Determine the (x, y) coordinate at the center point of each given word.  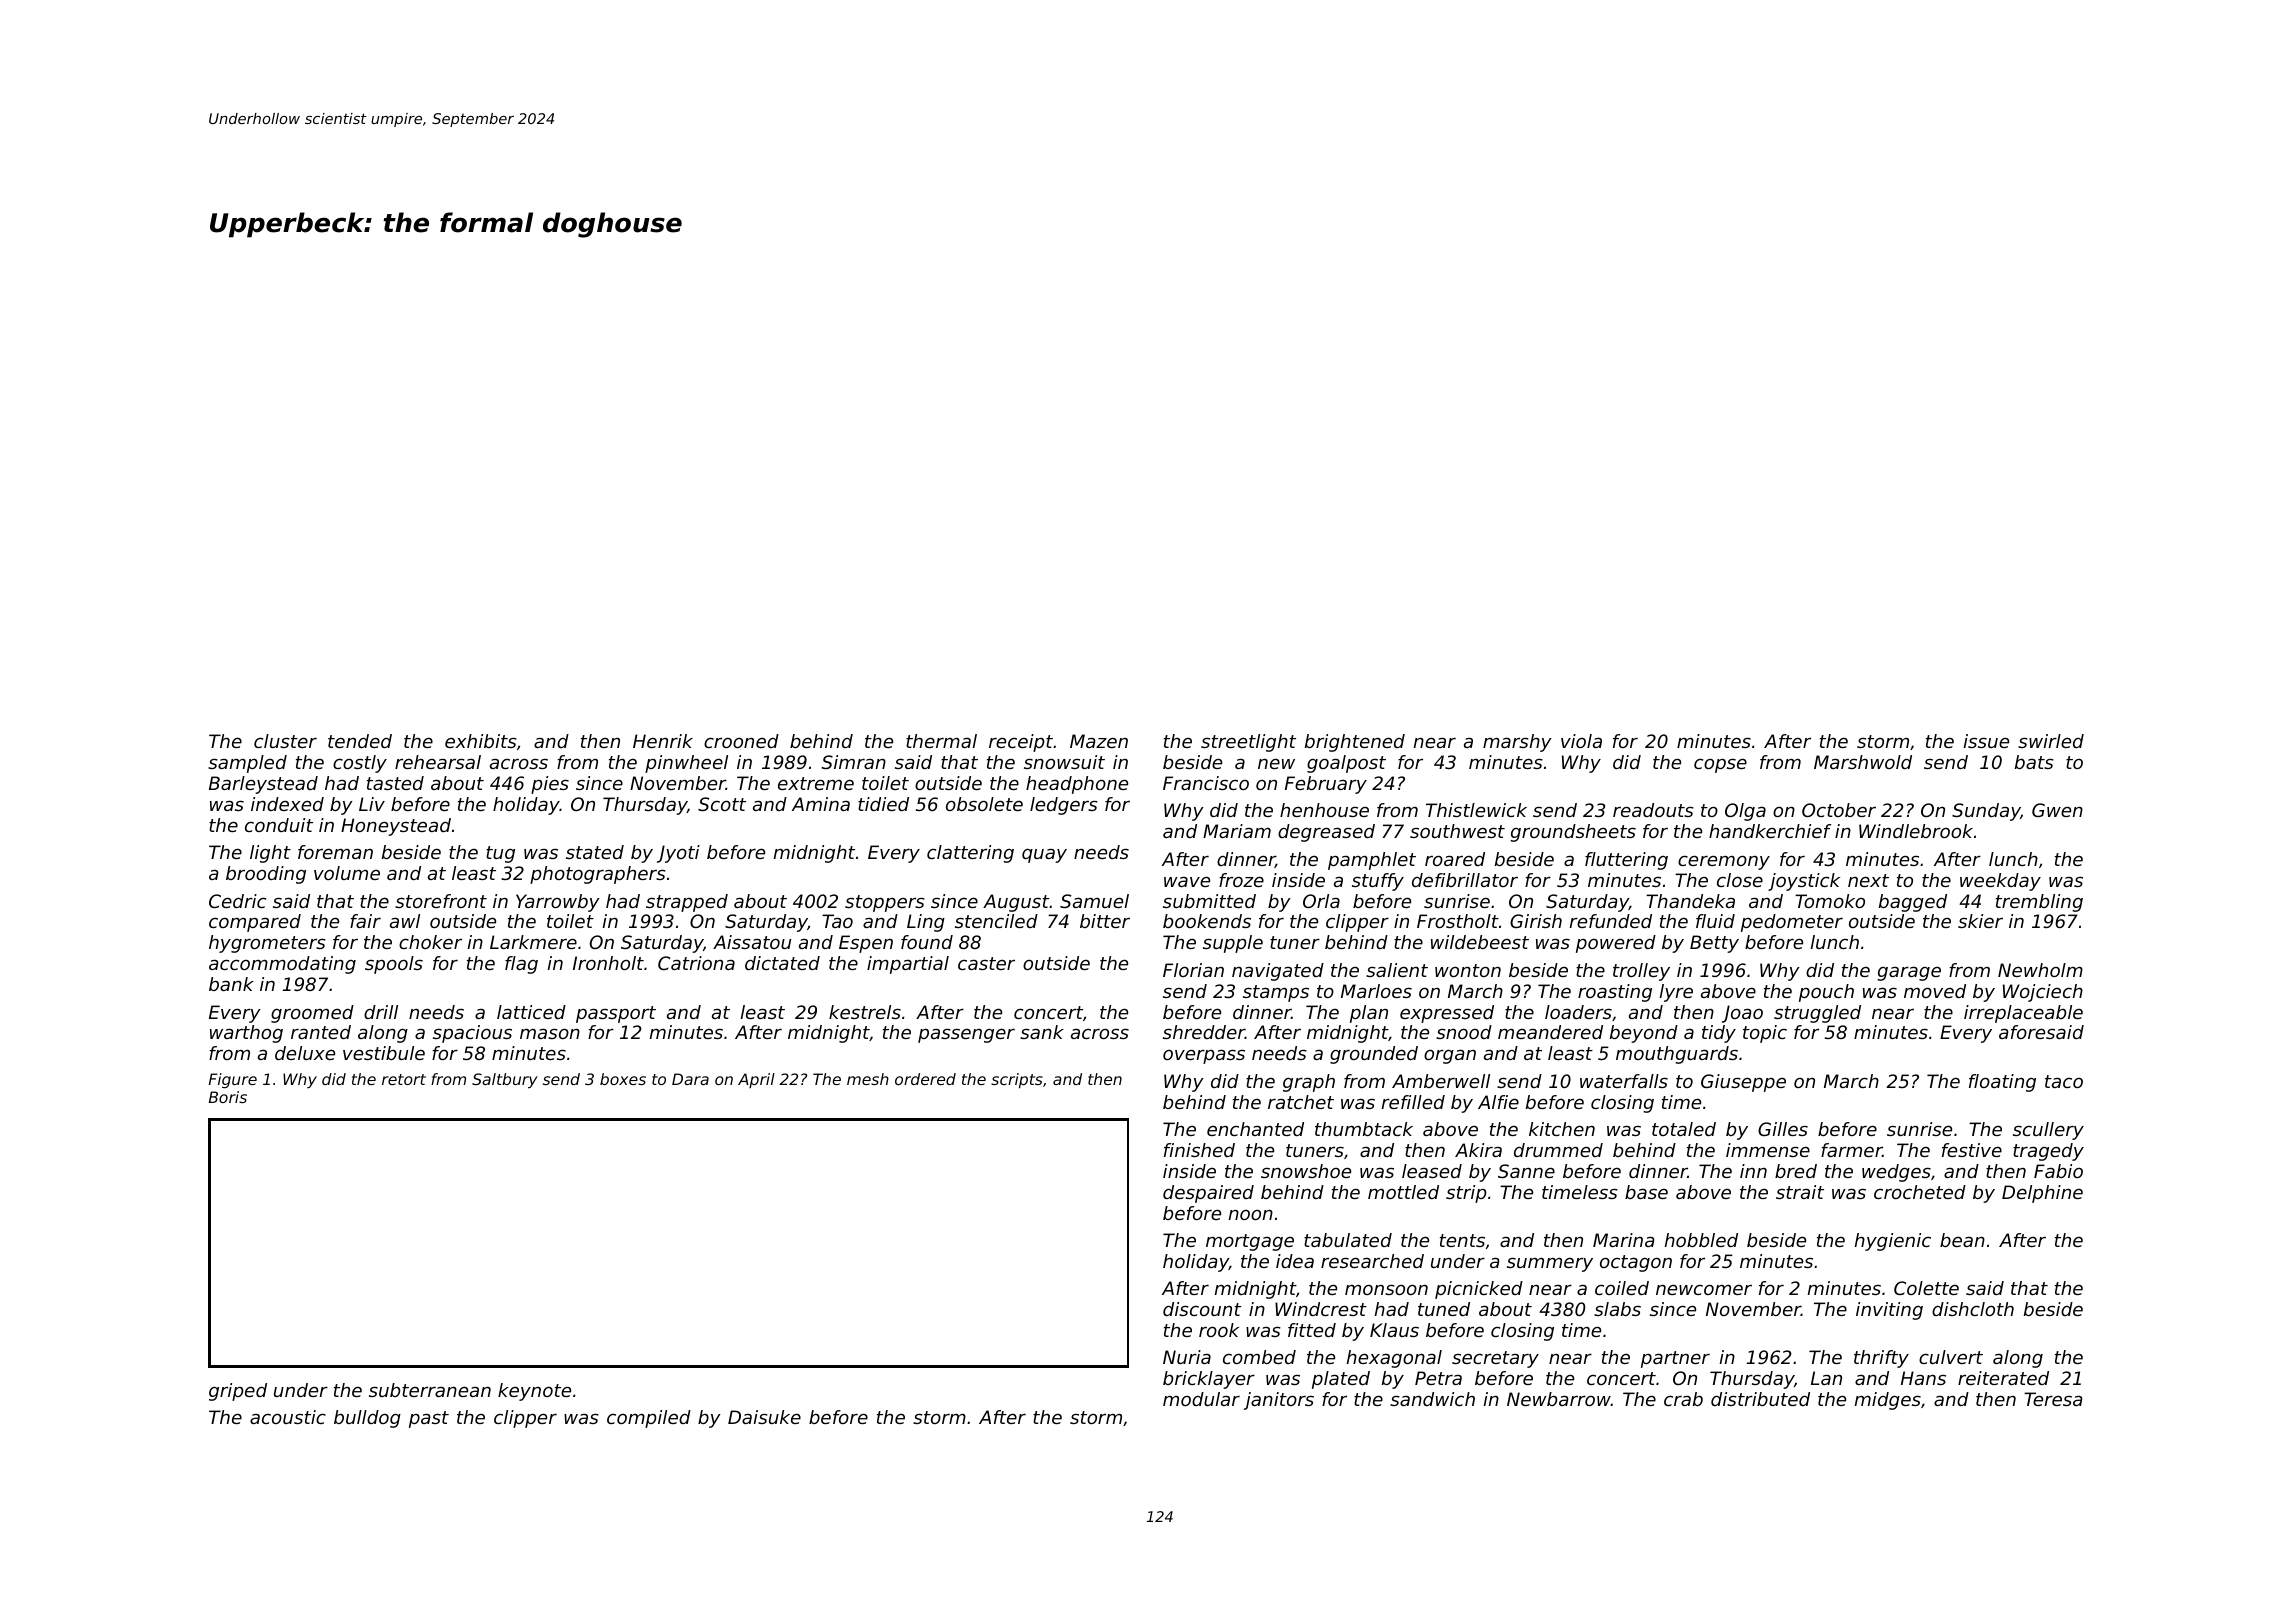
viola (1581, 741)
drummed (1558, 1150)
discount (1202, 1309)
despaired (1208, 1194)
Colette (1926, 1288)
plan (1369, 1014)
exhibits (481, 741)
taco (2064, 1081)
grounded (1374, 1055)
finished (1199, 1150)
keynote (534, 1392)
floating (2002, 1083)
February (1326, 785)
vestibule (384, 1053)
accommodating (282, 965)
